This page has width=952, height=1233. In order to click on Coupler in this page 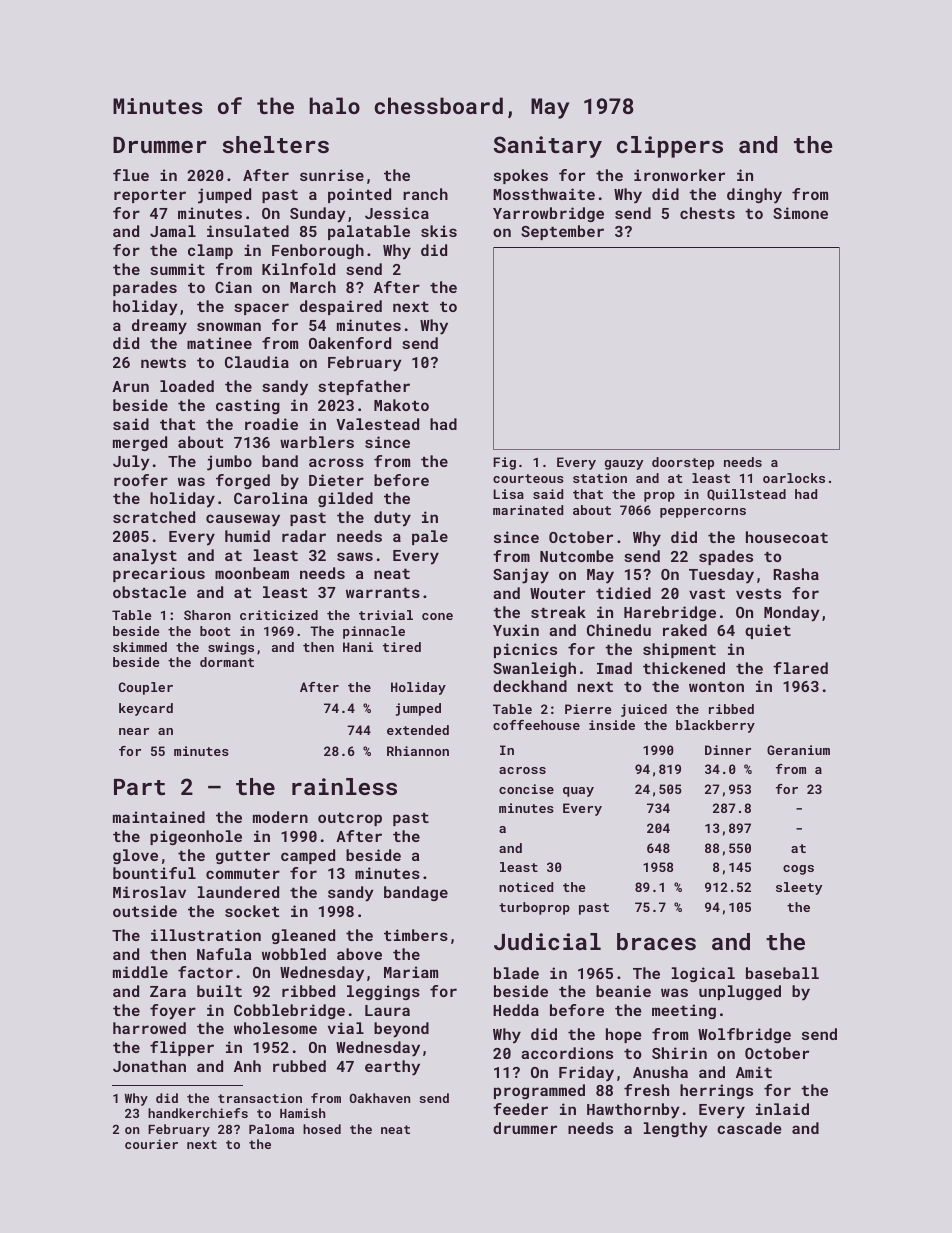, I will do `click(146, 688)`.
